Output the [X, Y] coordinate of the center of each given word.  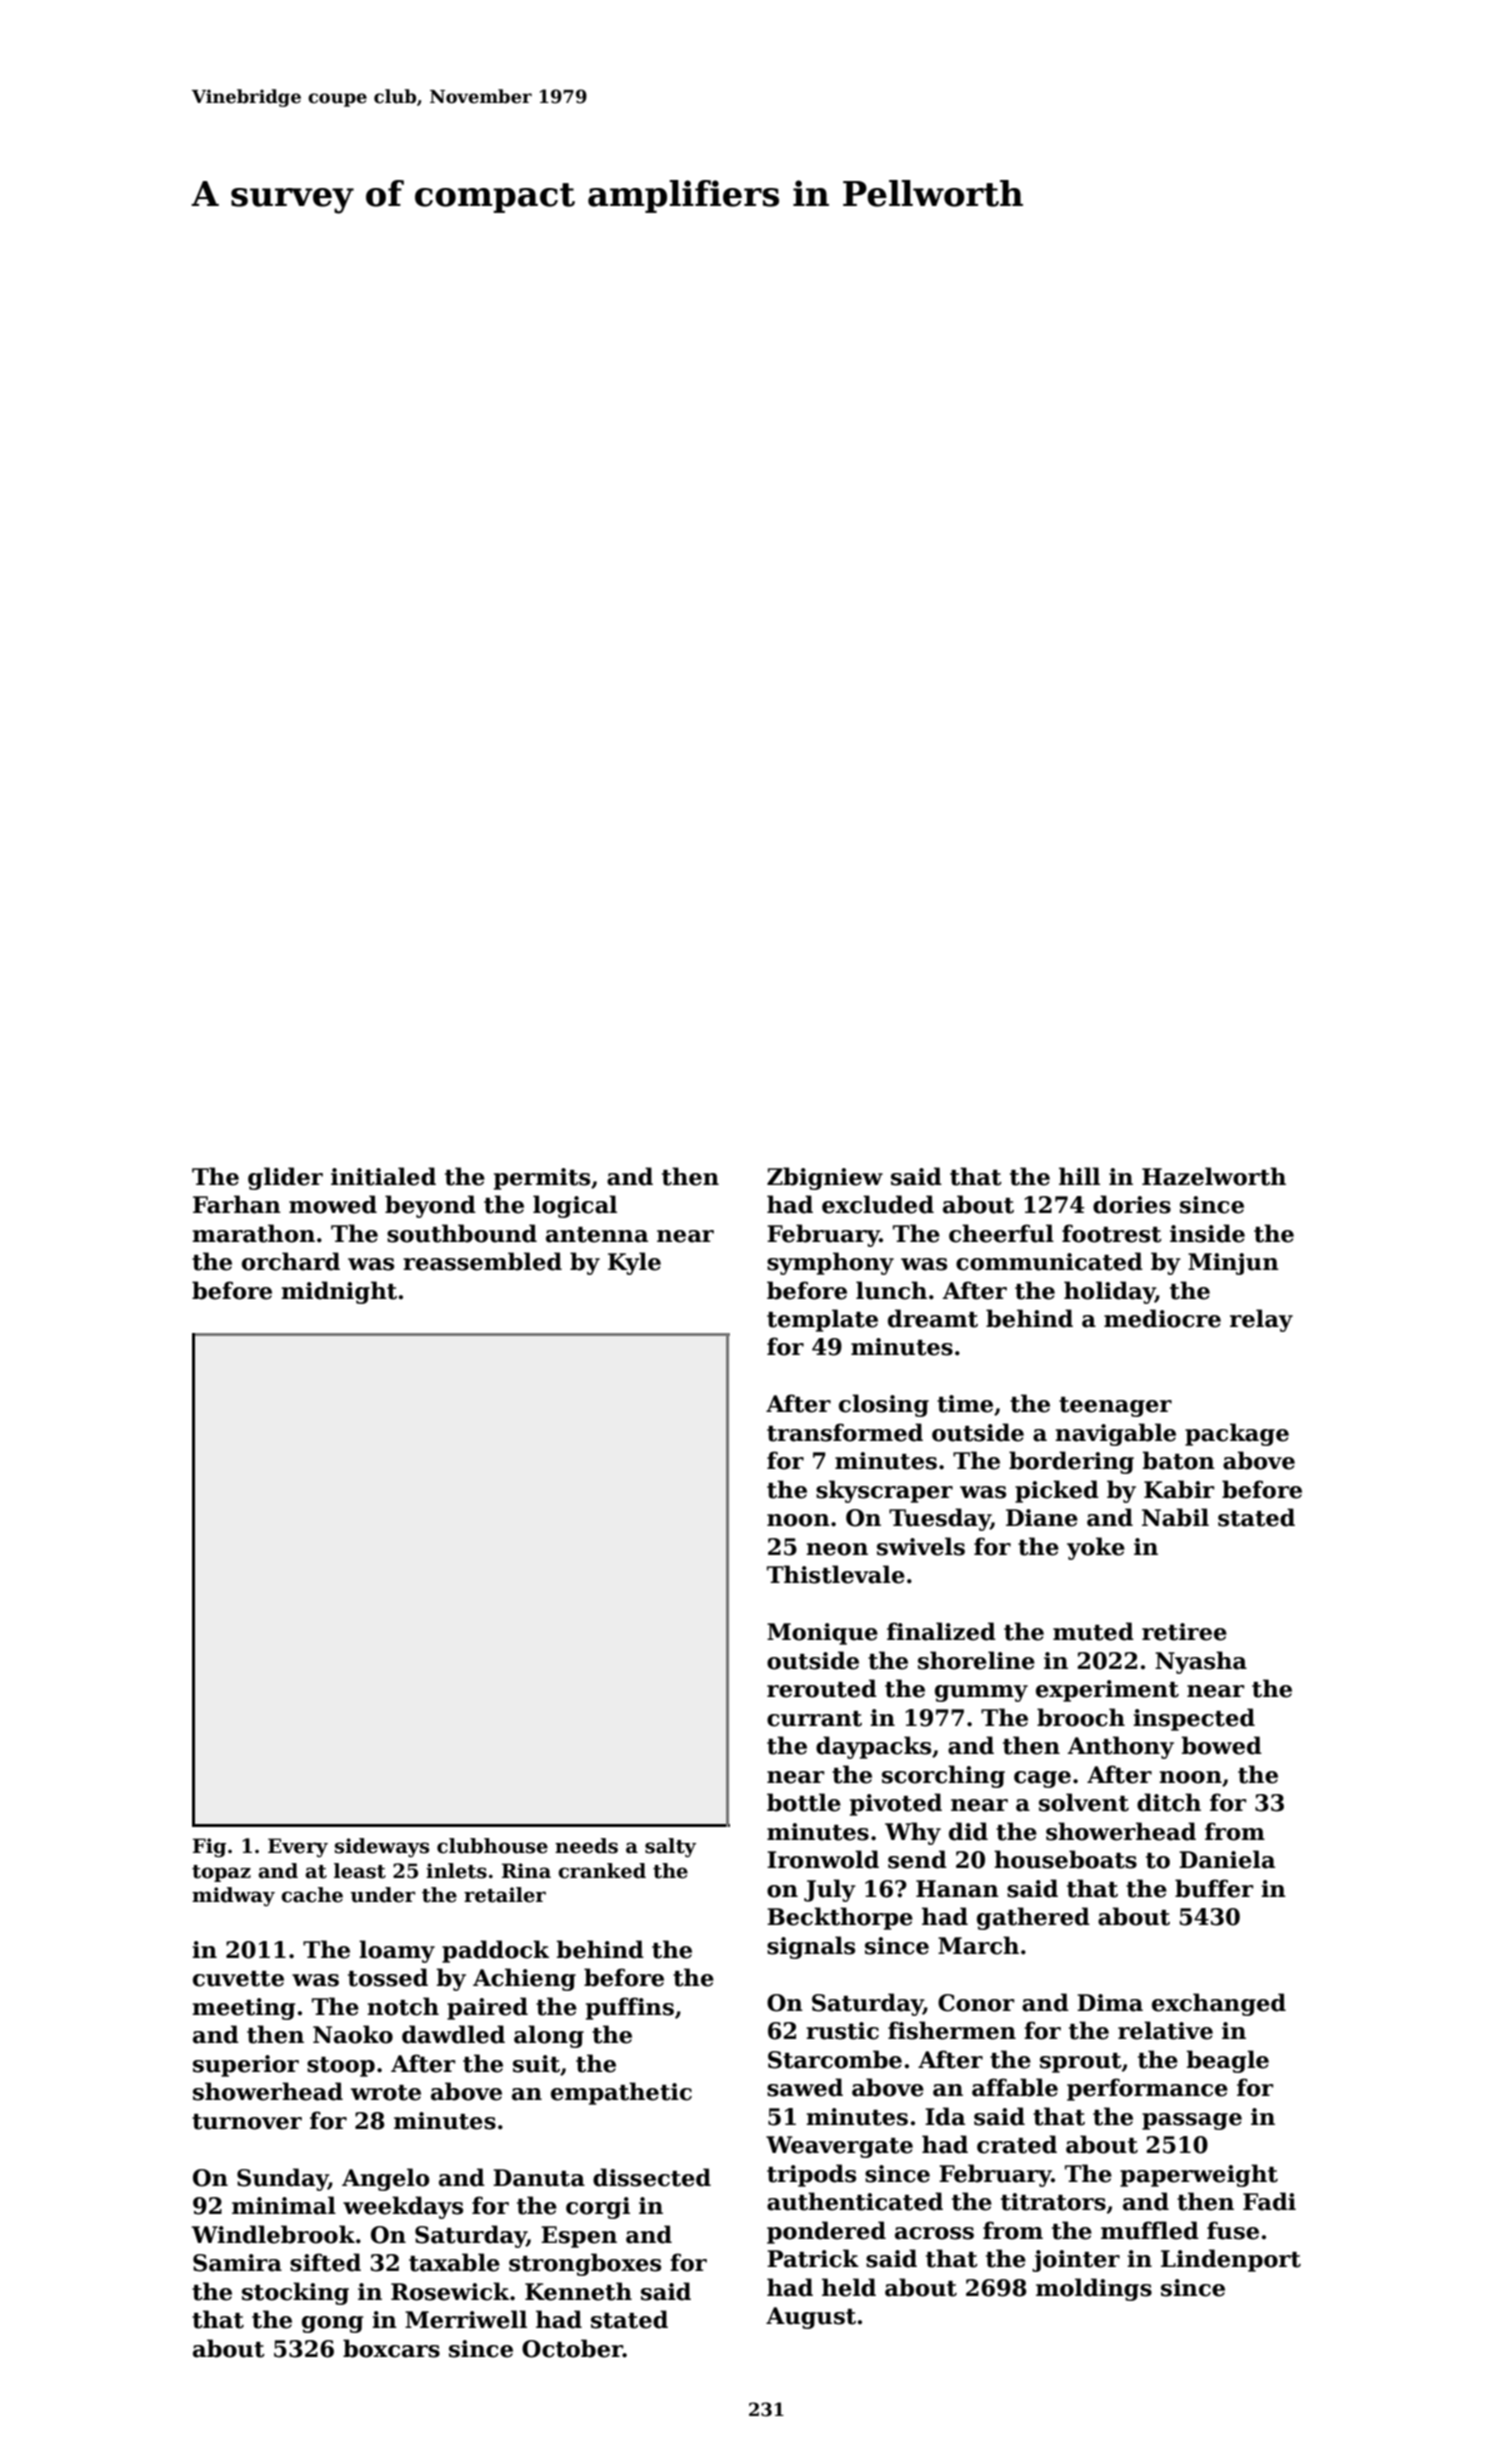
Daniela [1227, 1859]
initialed [383, 1176]
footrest [1112, 1233]
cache [312, 1895]
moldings [1094, 2289]
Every [298, 1847]
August [811, 2318]
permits [542, 1179]
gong [333, 2324]
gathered [1033, 1918]
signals [811, 1947]
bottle [804, 1802]
